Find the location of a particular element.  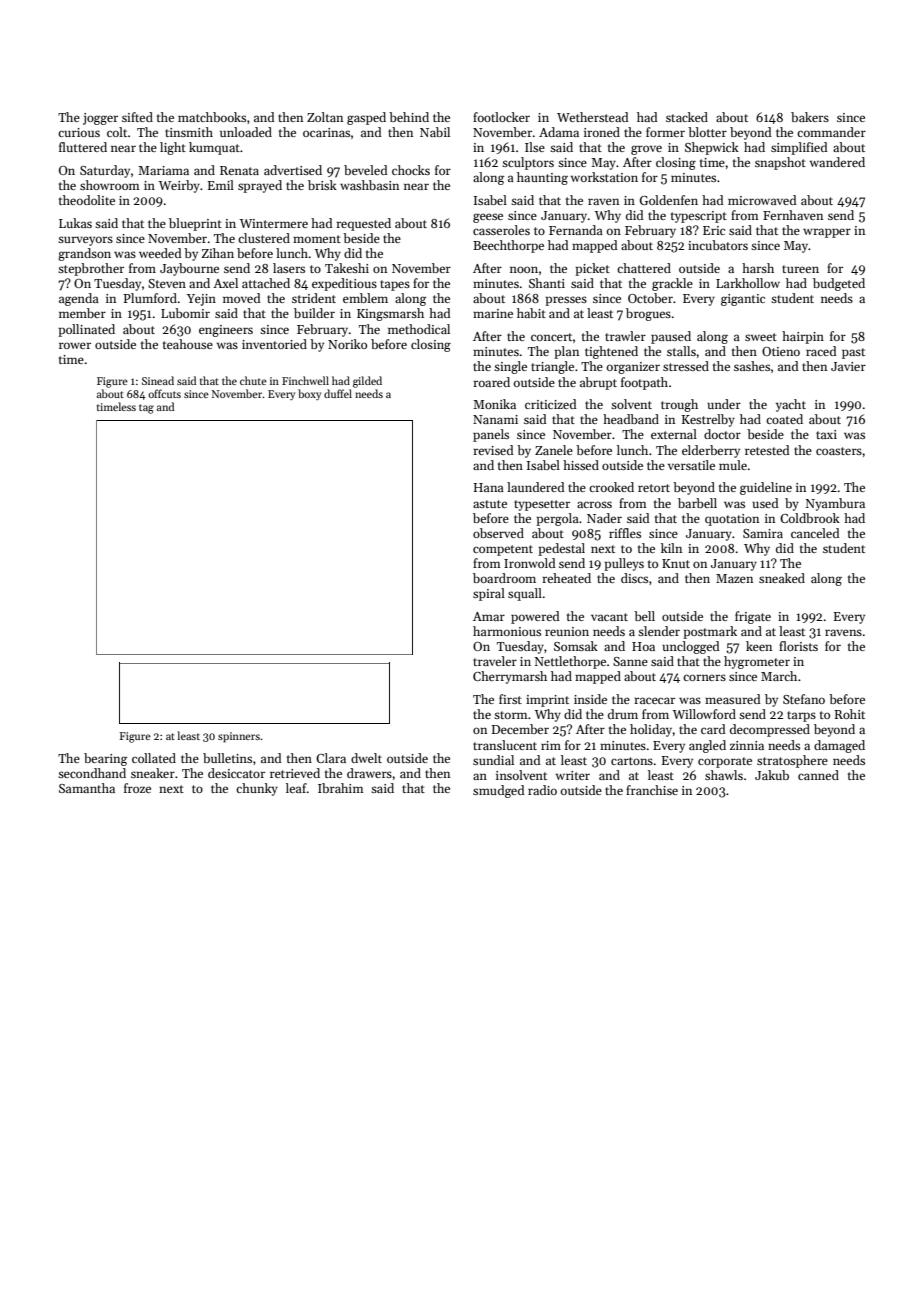

bearing is located at coordinates (106, 759).
